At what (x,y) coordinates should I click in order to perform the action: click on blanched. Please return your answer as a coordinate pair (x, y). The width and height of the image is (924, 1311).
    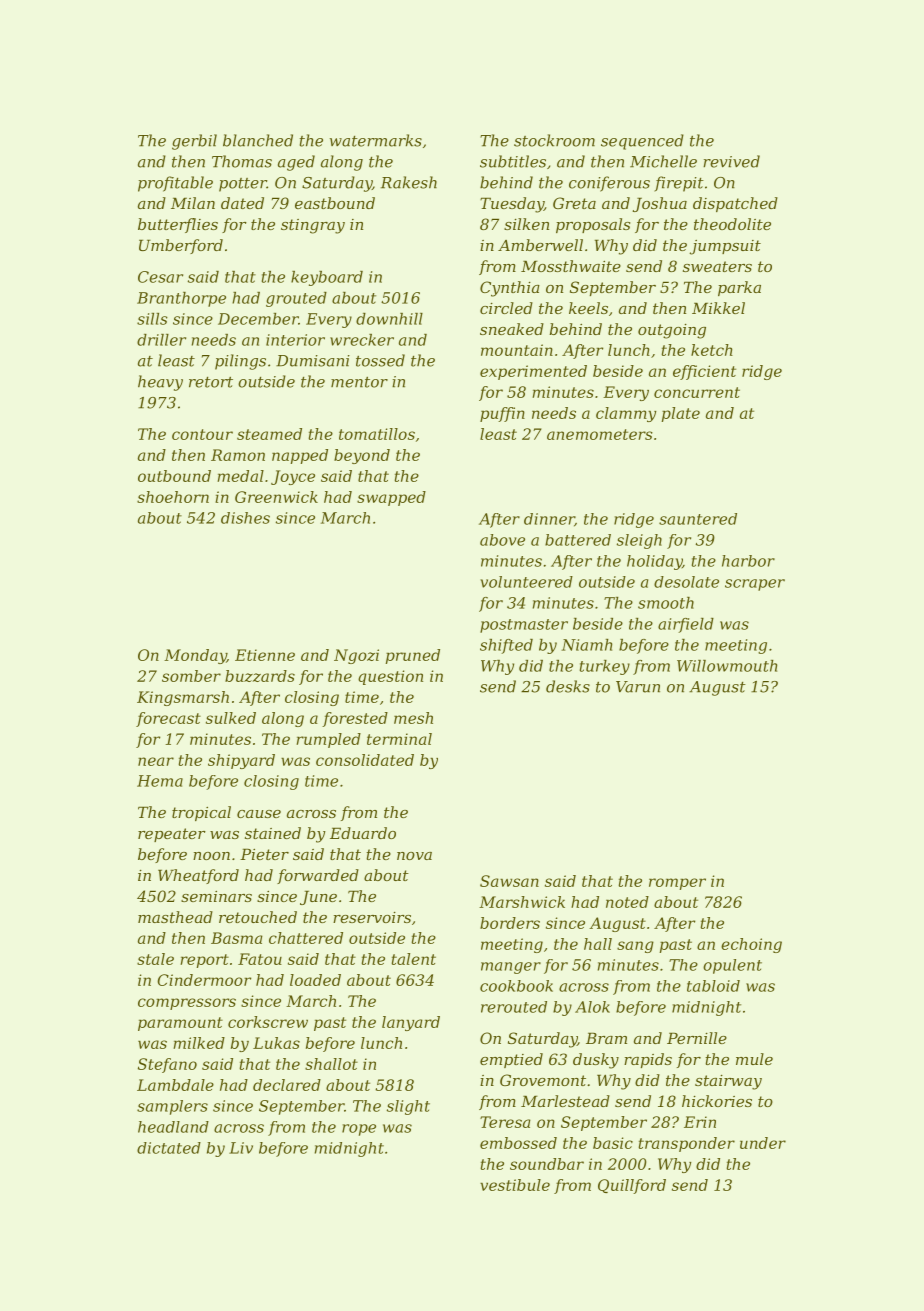
    Looking at the image, I should click on (258, 140).
